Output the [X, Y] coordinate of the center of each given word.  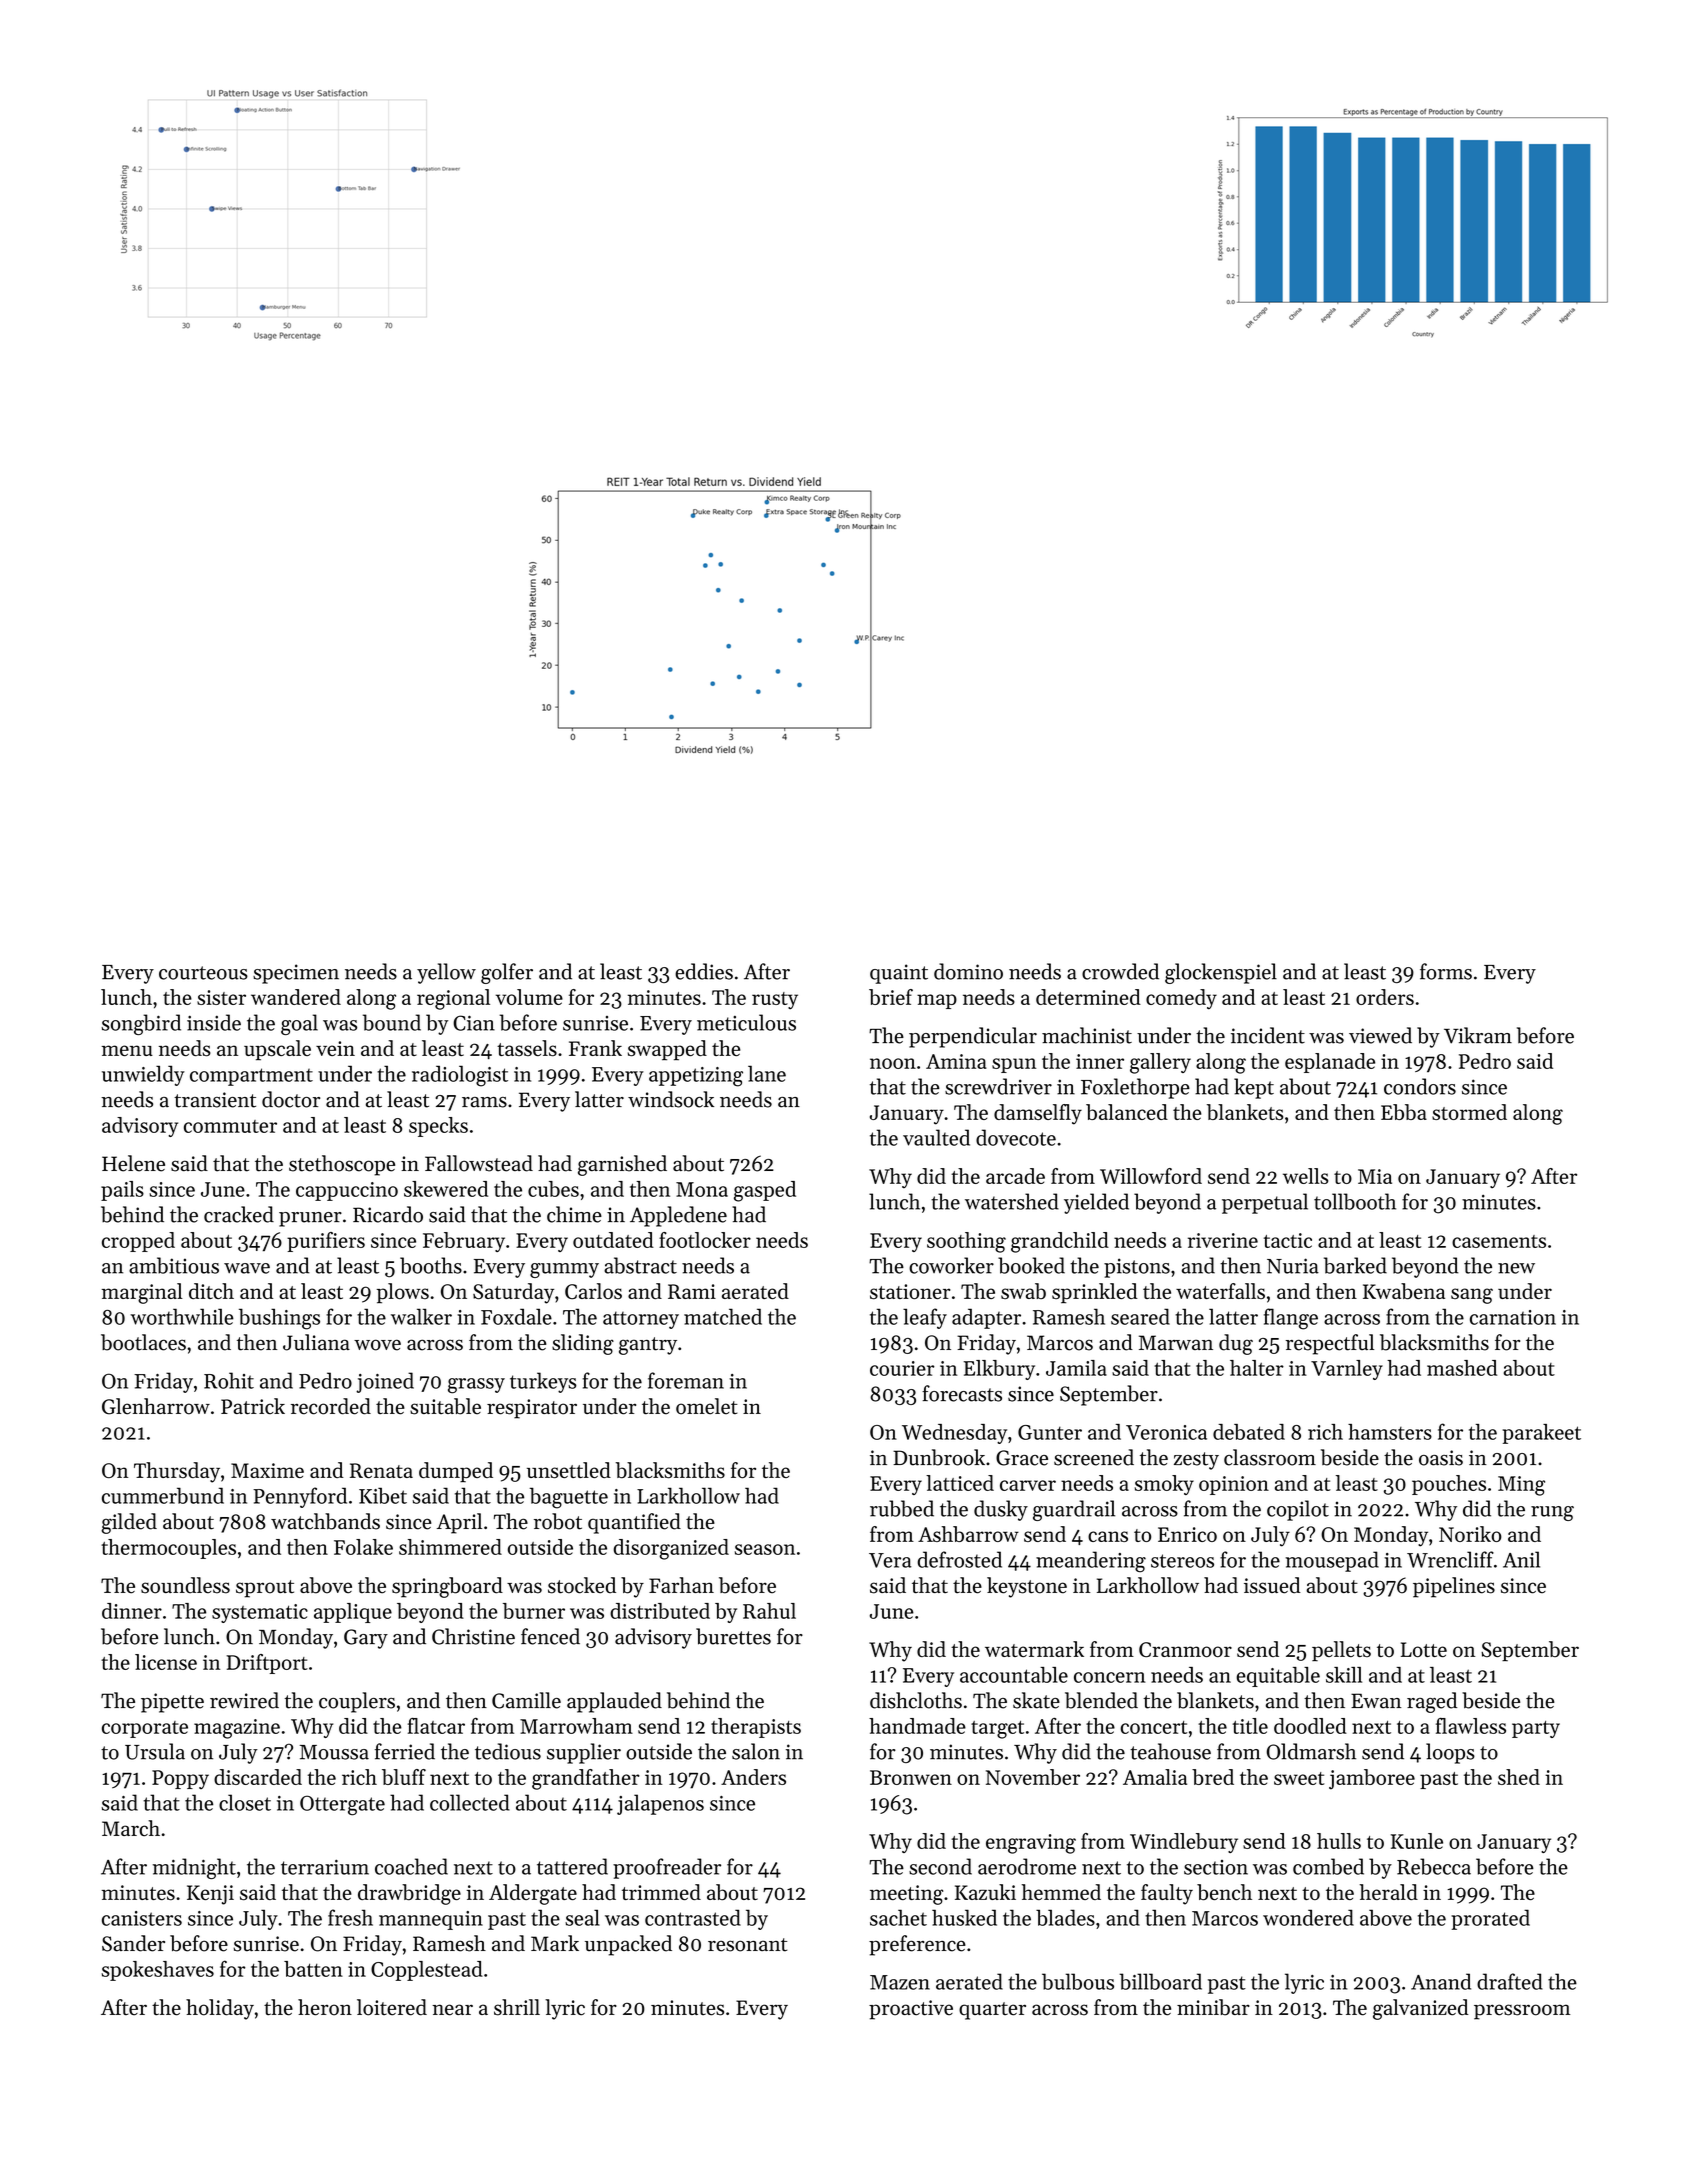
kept [1254, 1088]
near [452, 2010]
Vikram [1478, 1035]
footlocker [705, 1240]
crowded [1120, 971]
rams [484, 1102]
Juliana [316, 1342]
